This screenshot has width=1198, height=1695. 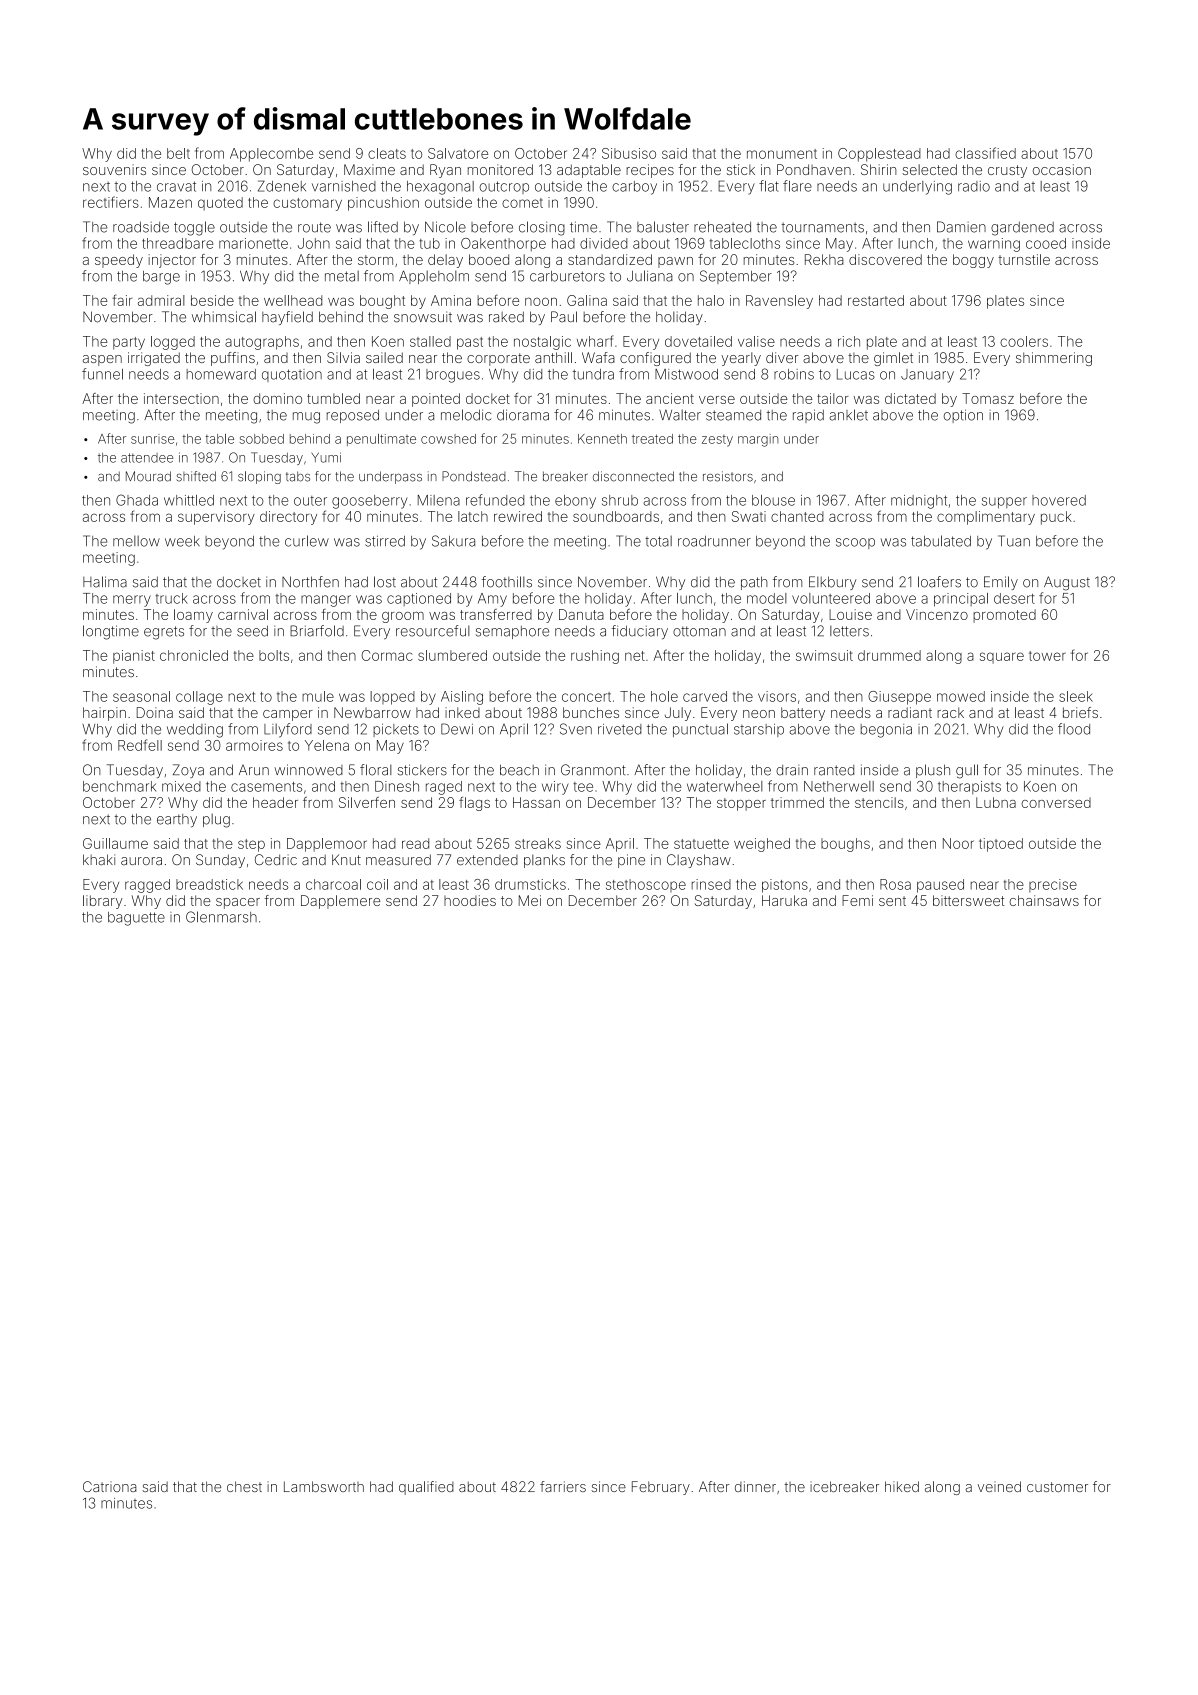 I want to click on February, so click(x=661, y=1488).
